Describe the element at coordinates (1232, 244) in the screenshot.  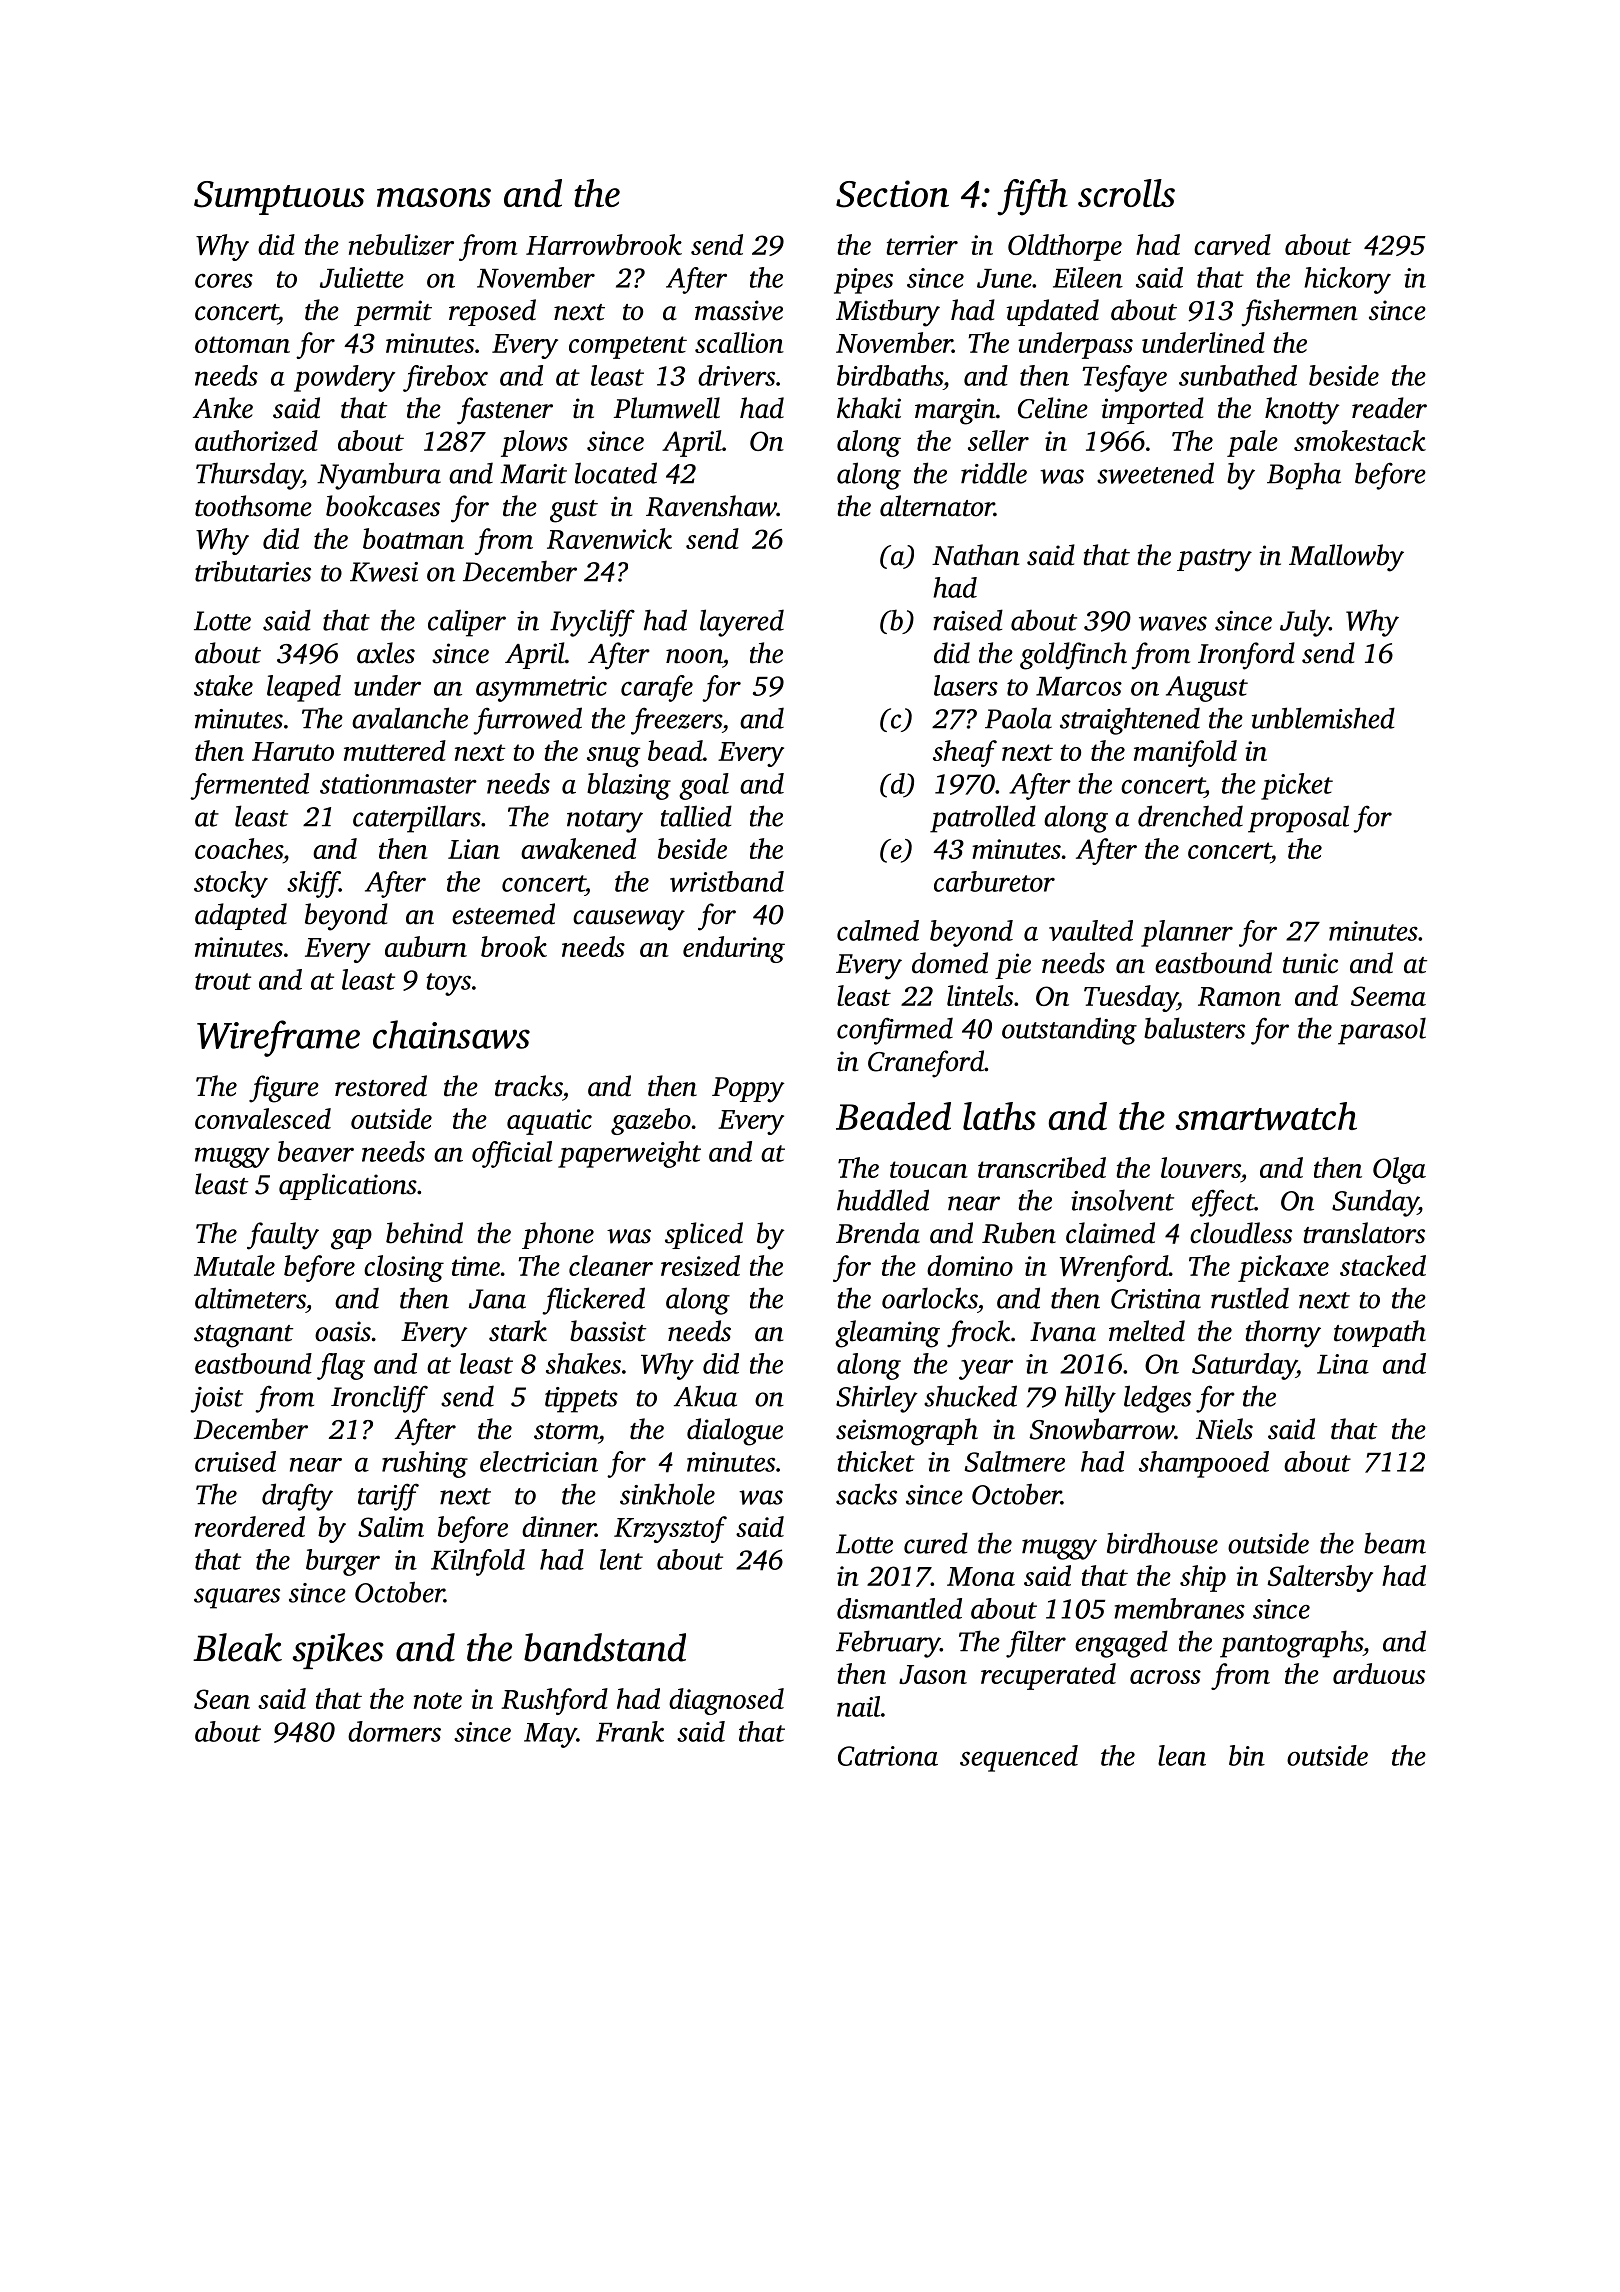
I see `carved` at that location.
